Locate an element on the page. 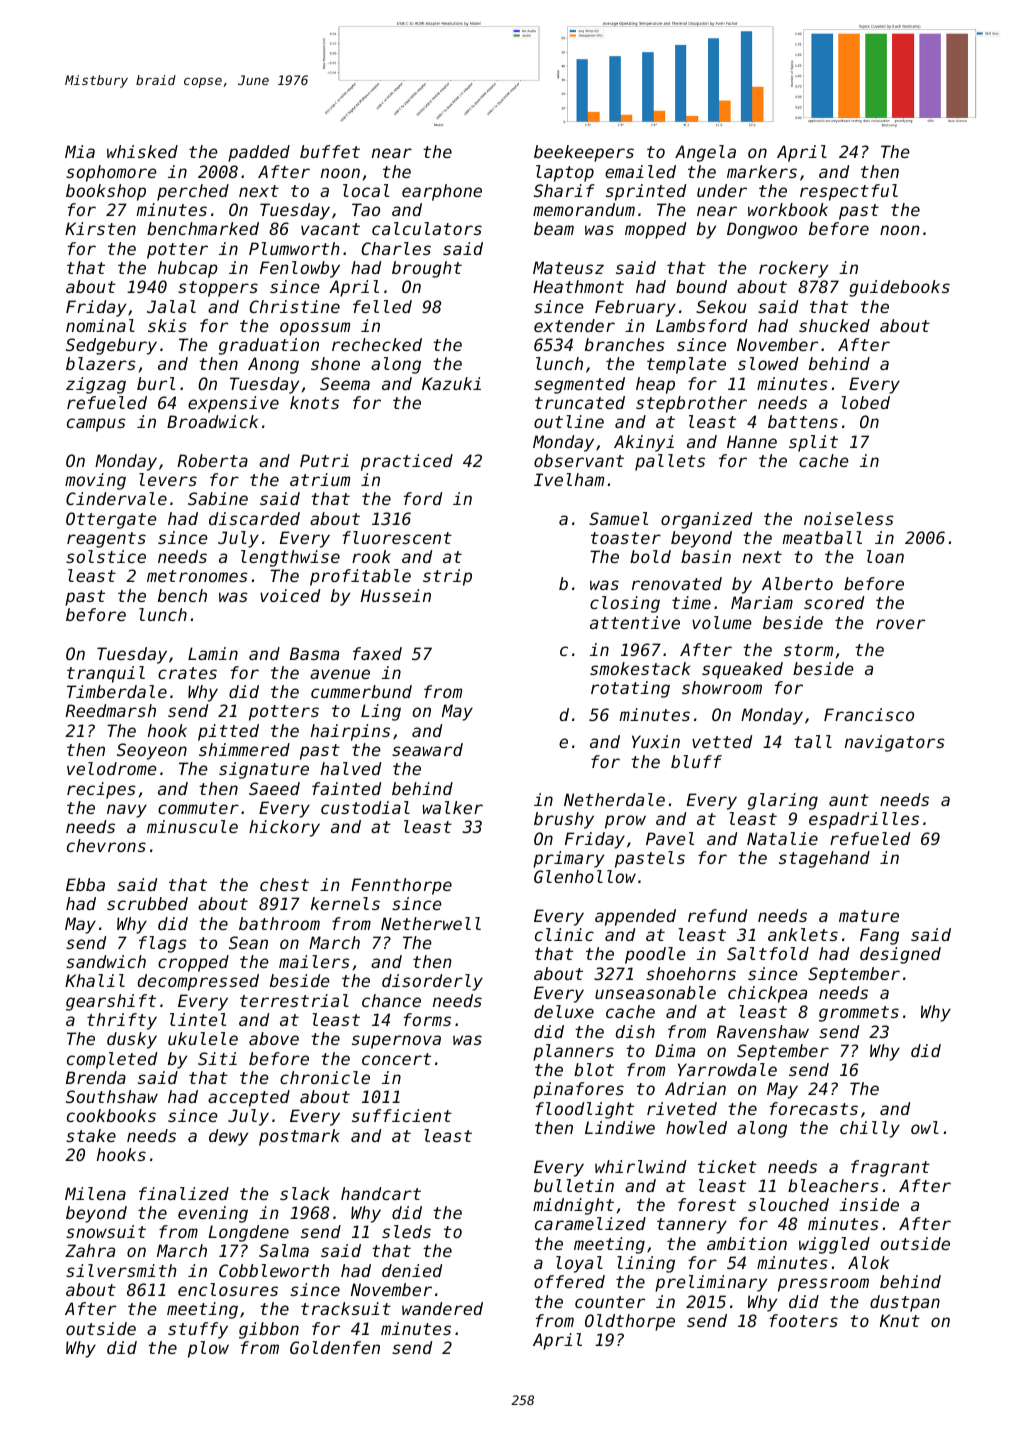 This image has width=1023, height=1453. perched is located at coordinates (193, 192).
